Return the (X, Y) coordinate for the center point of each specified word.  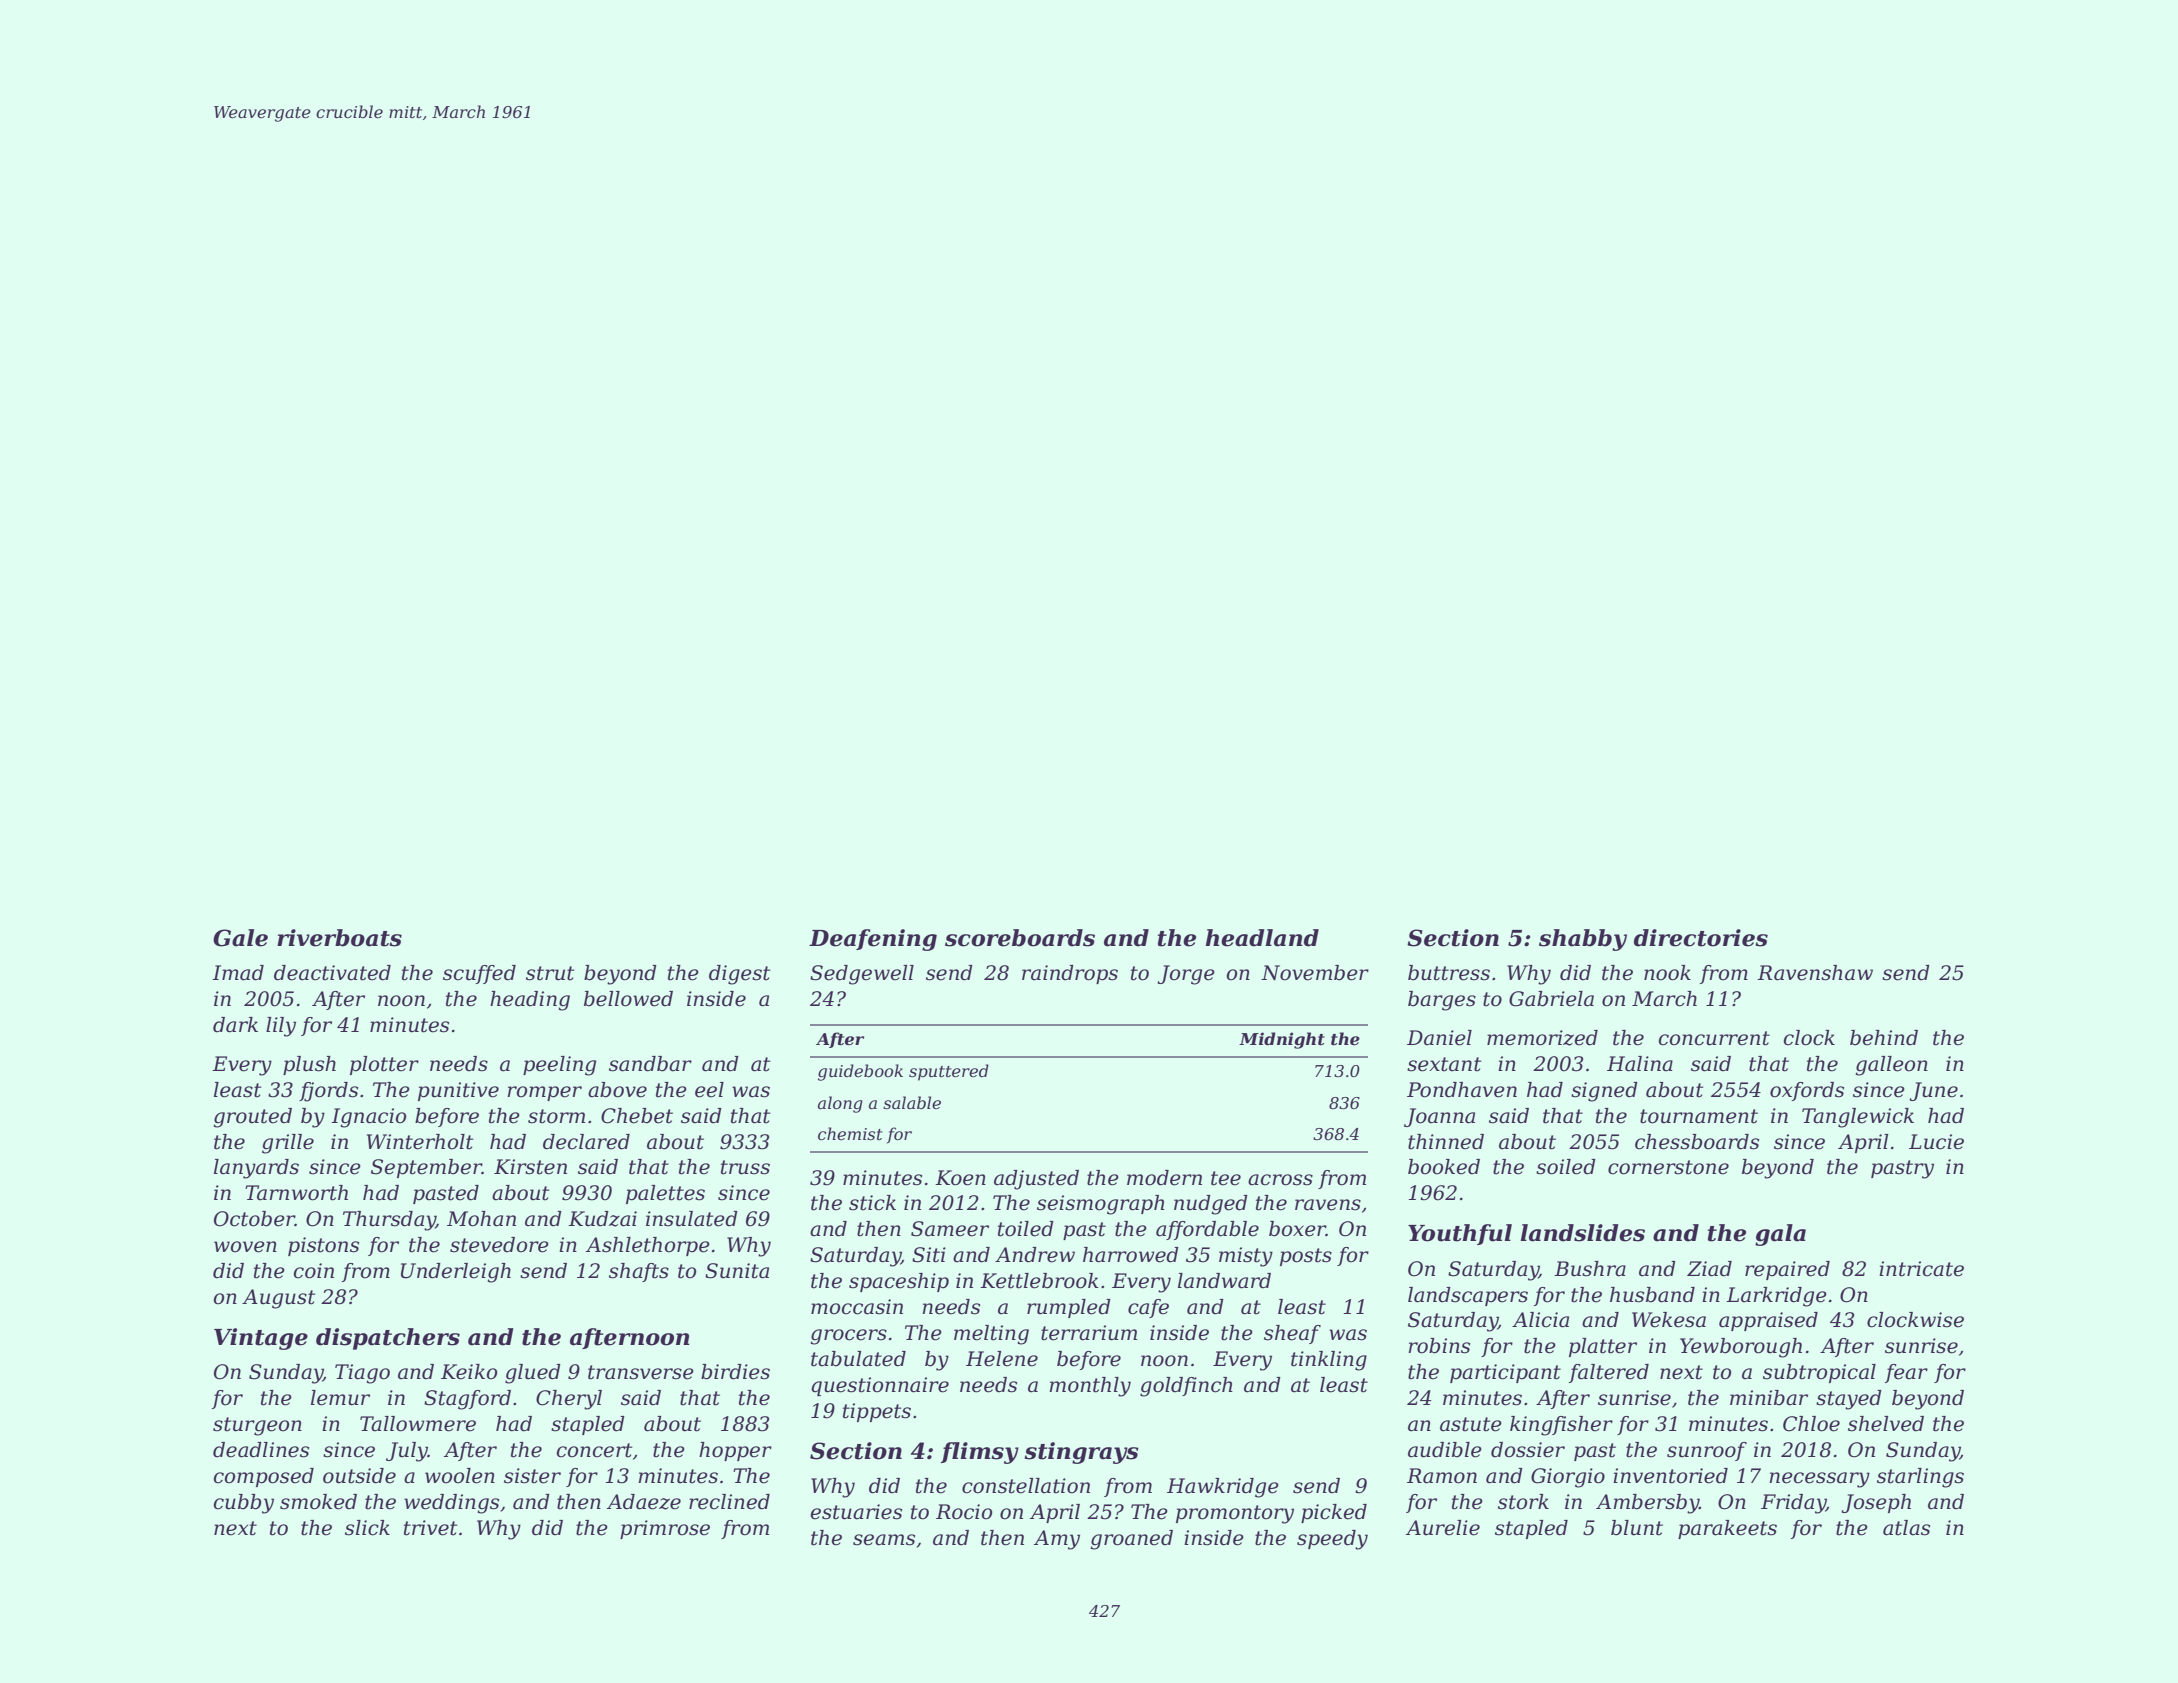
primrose (665, 1529)
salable (912, 1102)
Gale (240, 938)
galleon (1891, 1066)
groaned (1131, 1540)
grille (288, 1144)
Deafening (873, 940)
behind (1884, 1038)
